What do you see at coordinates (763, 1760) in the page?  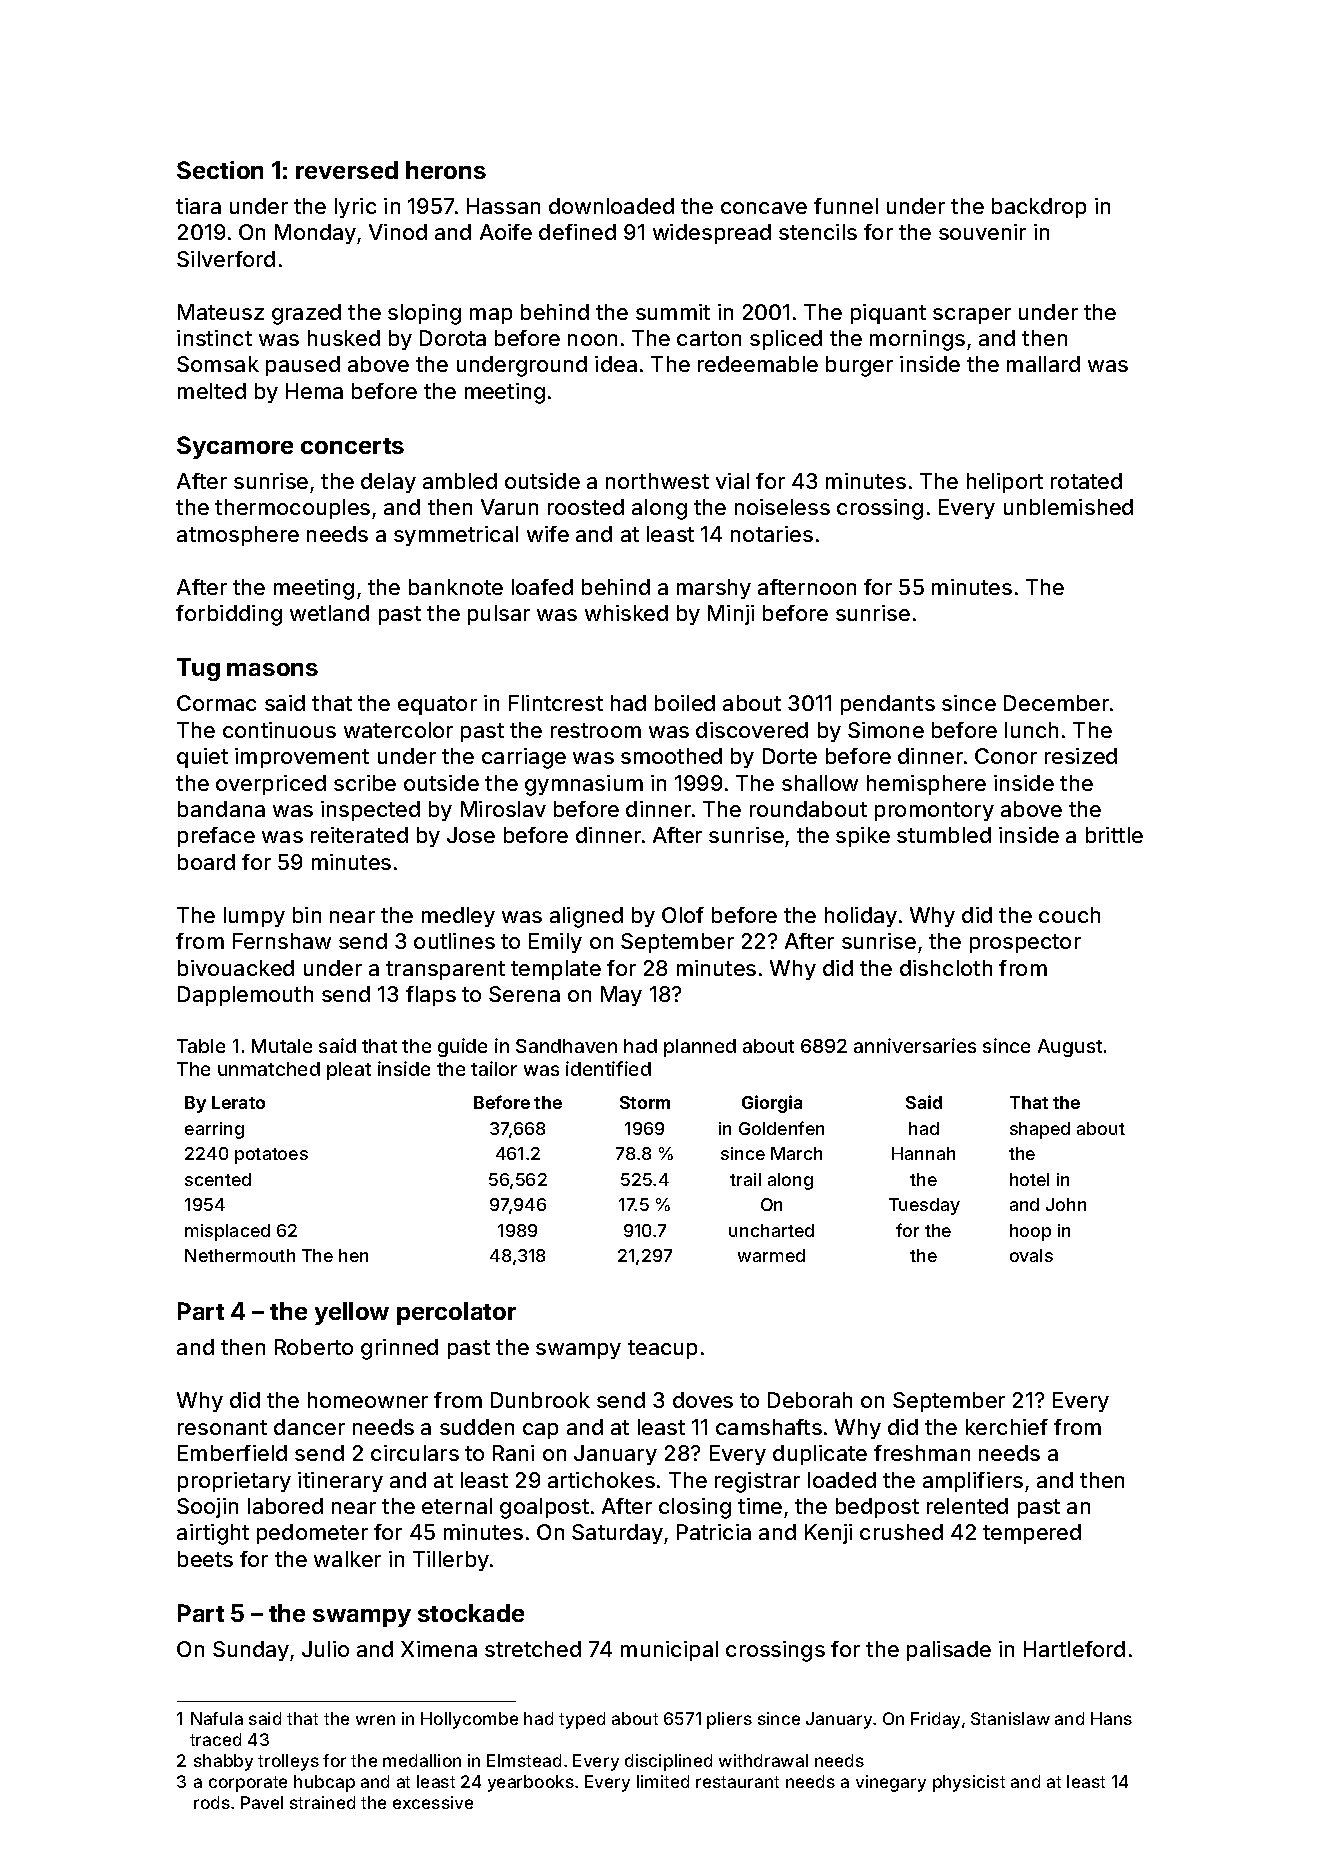 I see `withdrawal` at bounding box center [763, 1760].
